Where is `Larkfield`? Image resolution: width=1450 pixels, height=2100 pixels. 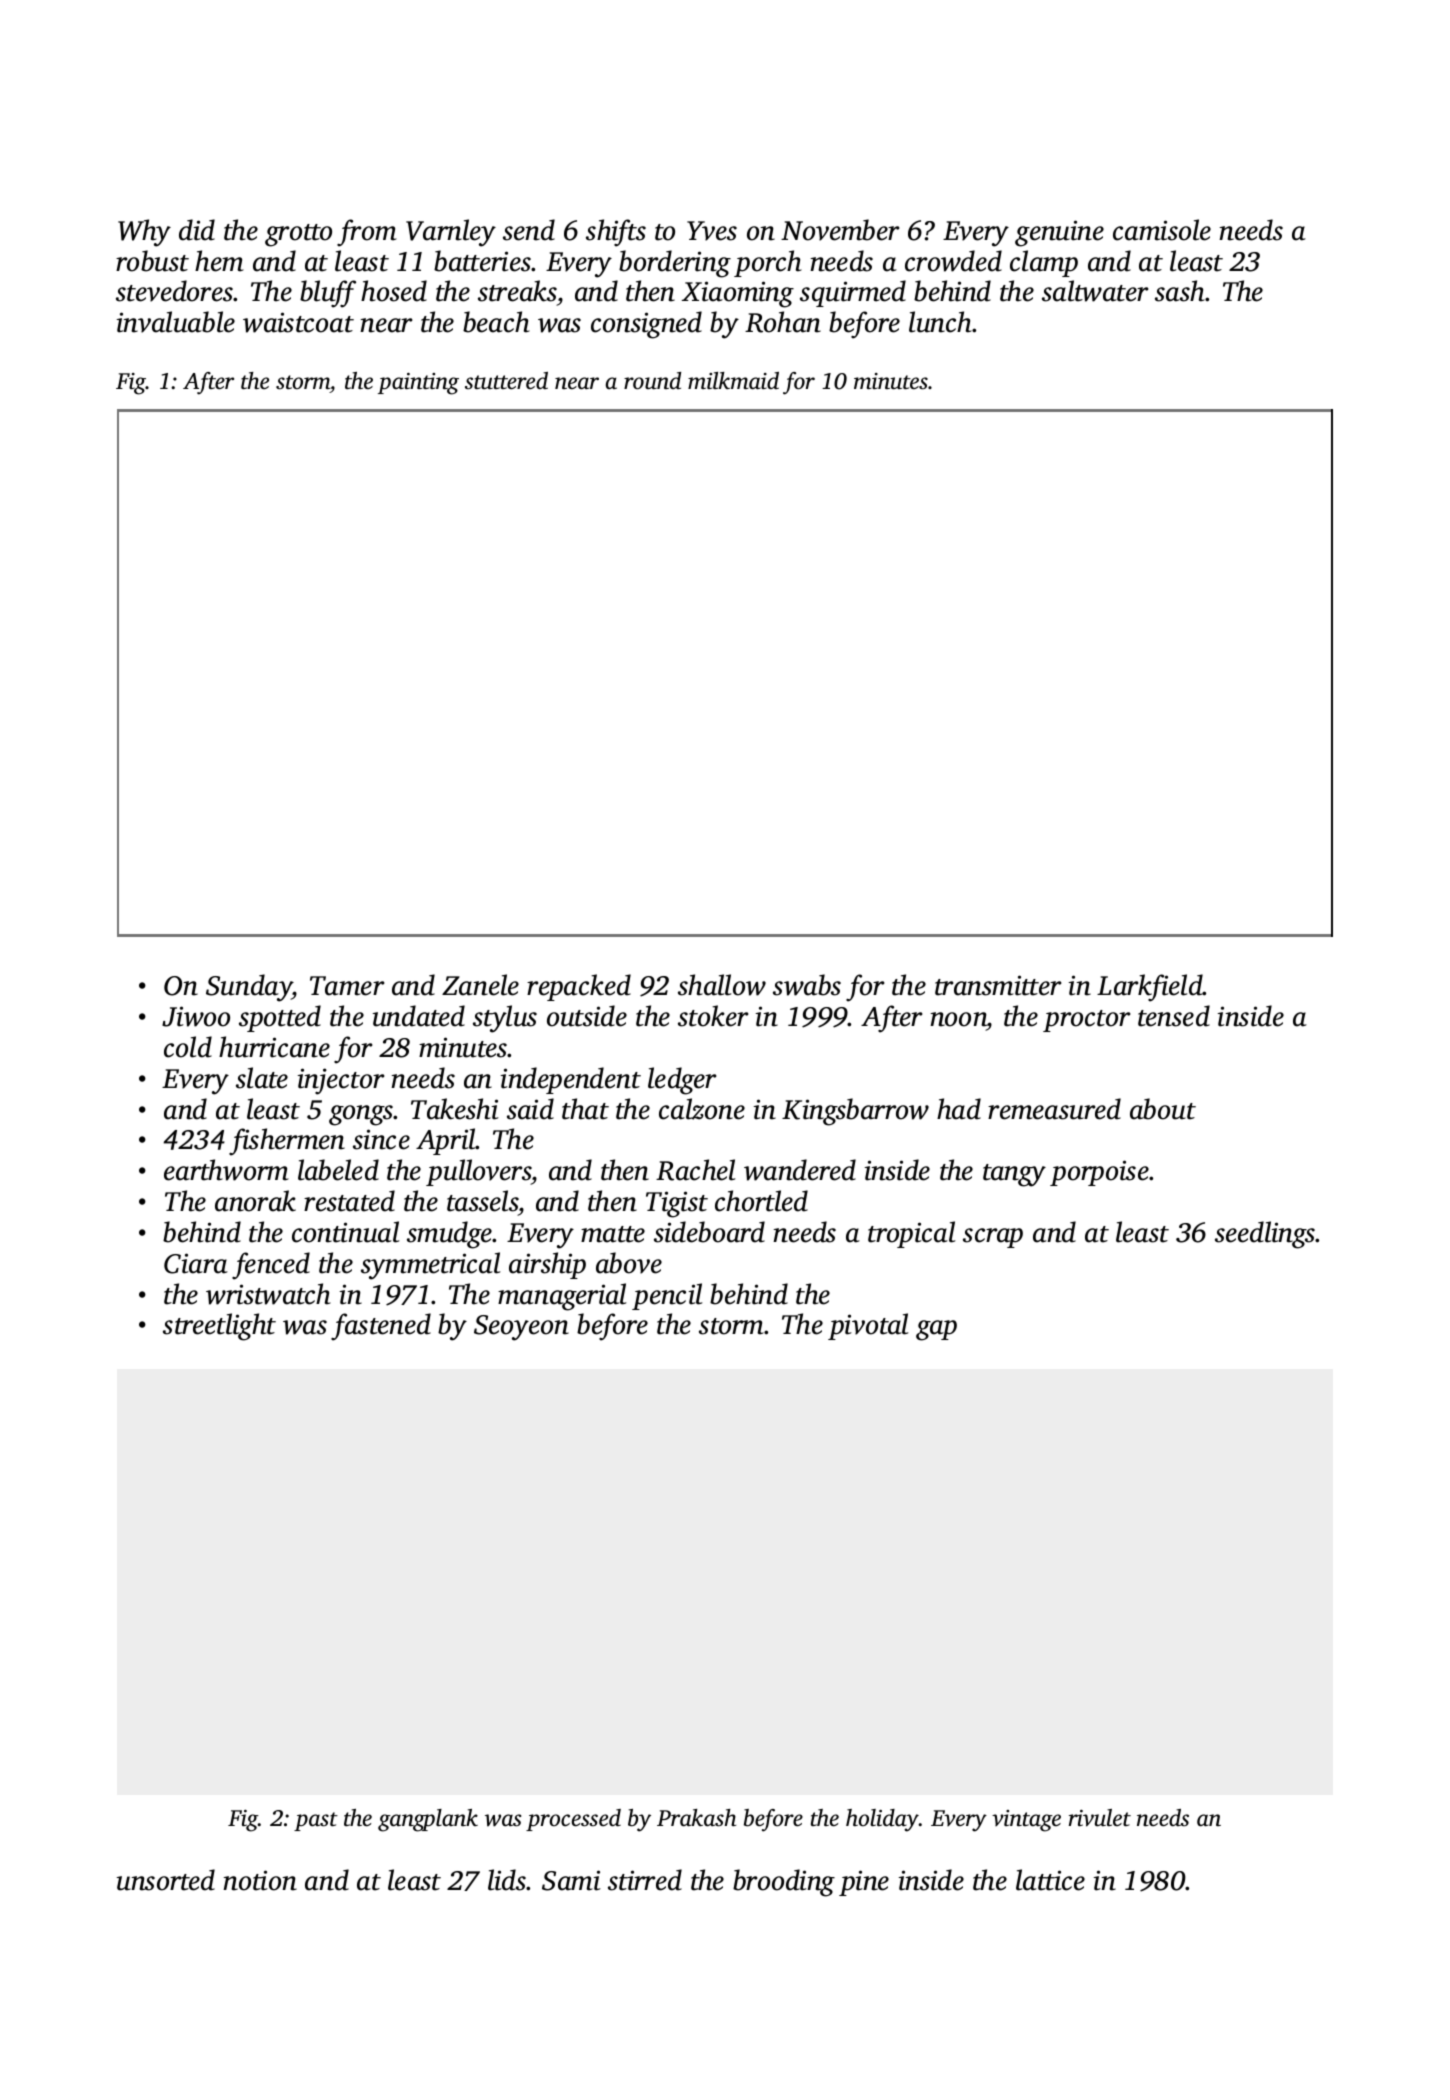 Larkfield is located at coordinates (1150, 988).
